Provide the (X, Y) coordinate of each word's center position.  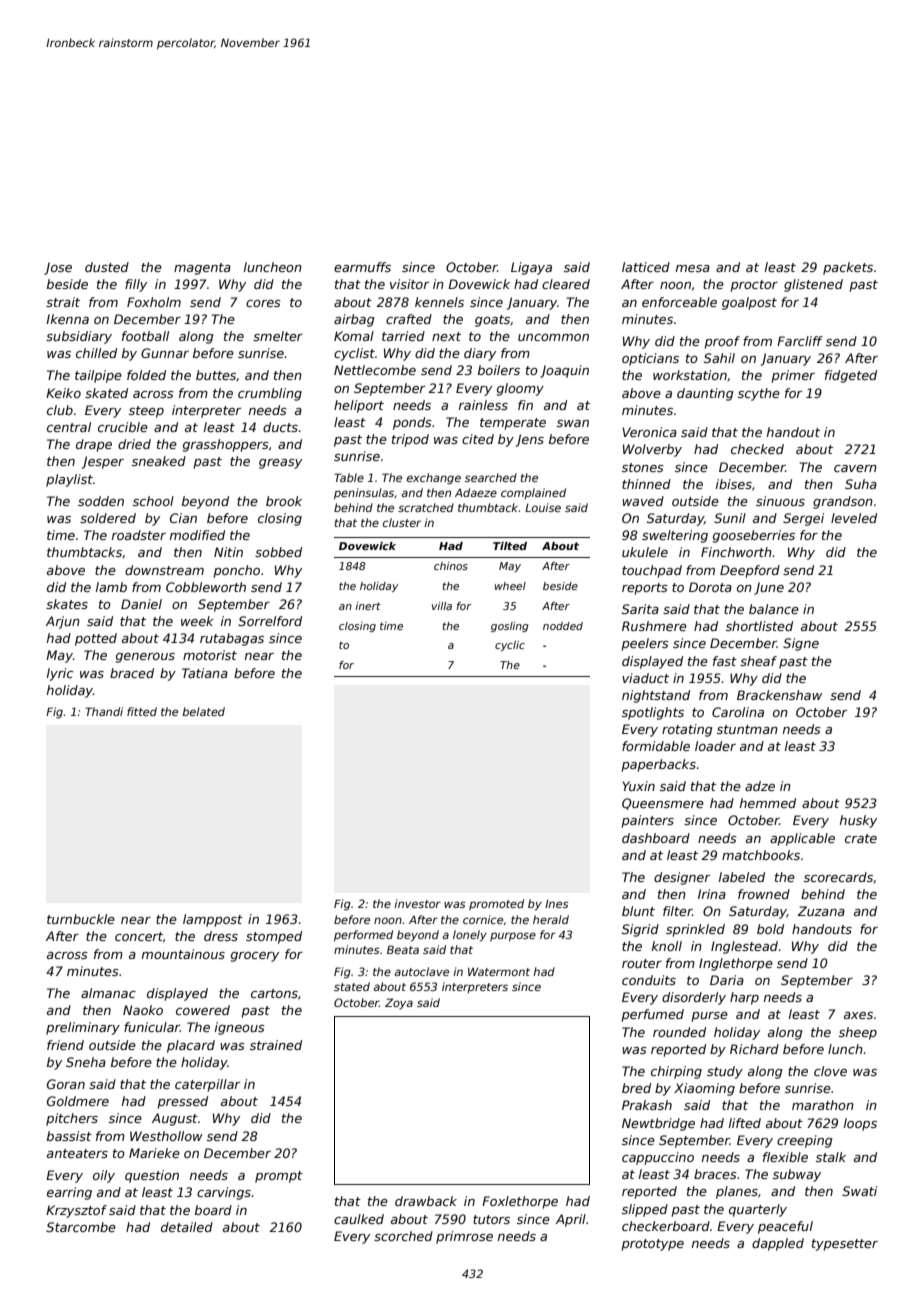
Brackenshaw (779, 695)
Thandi (104, 711)
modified (197, 535)
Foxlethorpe (520, 1202)
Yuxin (639, 786)
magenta (202, 269)
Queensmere (663, 804)
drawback (426, 1201)
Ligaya (531, 268)
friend (65, 1045)
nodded (563, 626)
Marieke (154, 1153)
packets (848, 268)
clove (830, 1071)
